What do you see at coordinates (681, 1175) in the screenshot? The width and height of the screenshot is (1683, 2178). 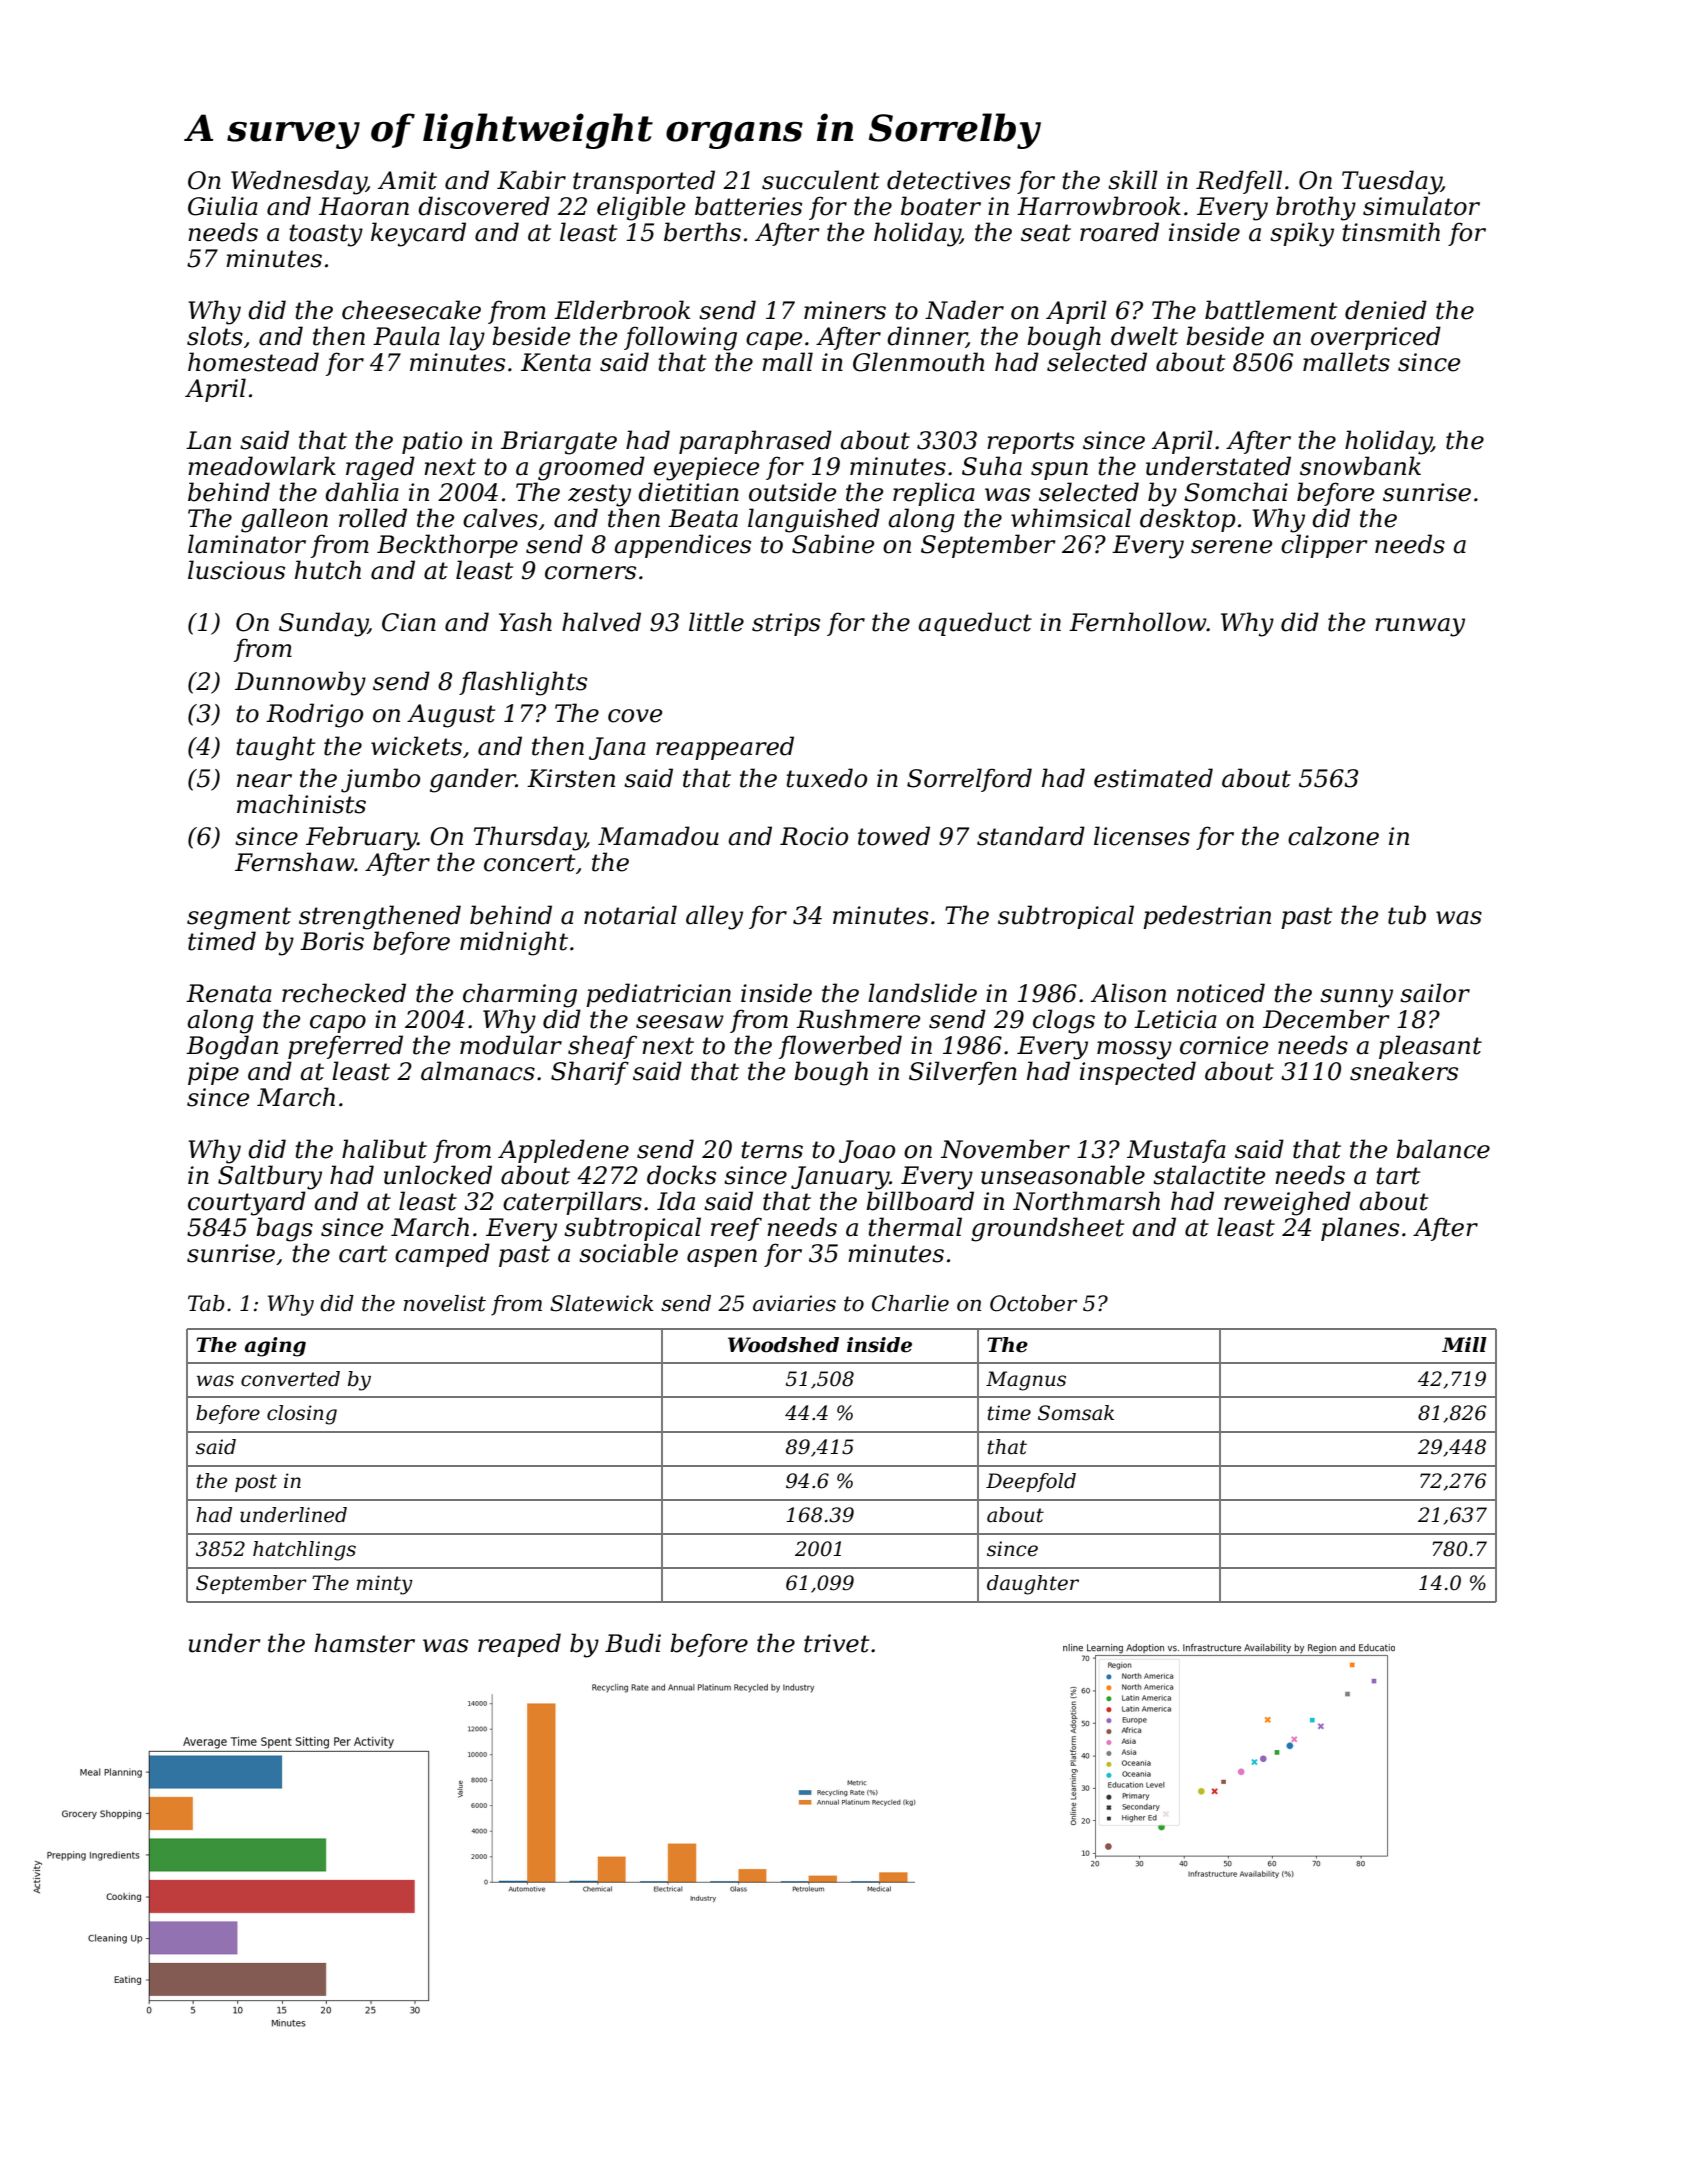 I see `docks` at bounding box center [681, 1175].
